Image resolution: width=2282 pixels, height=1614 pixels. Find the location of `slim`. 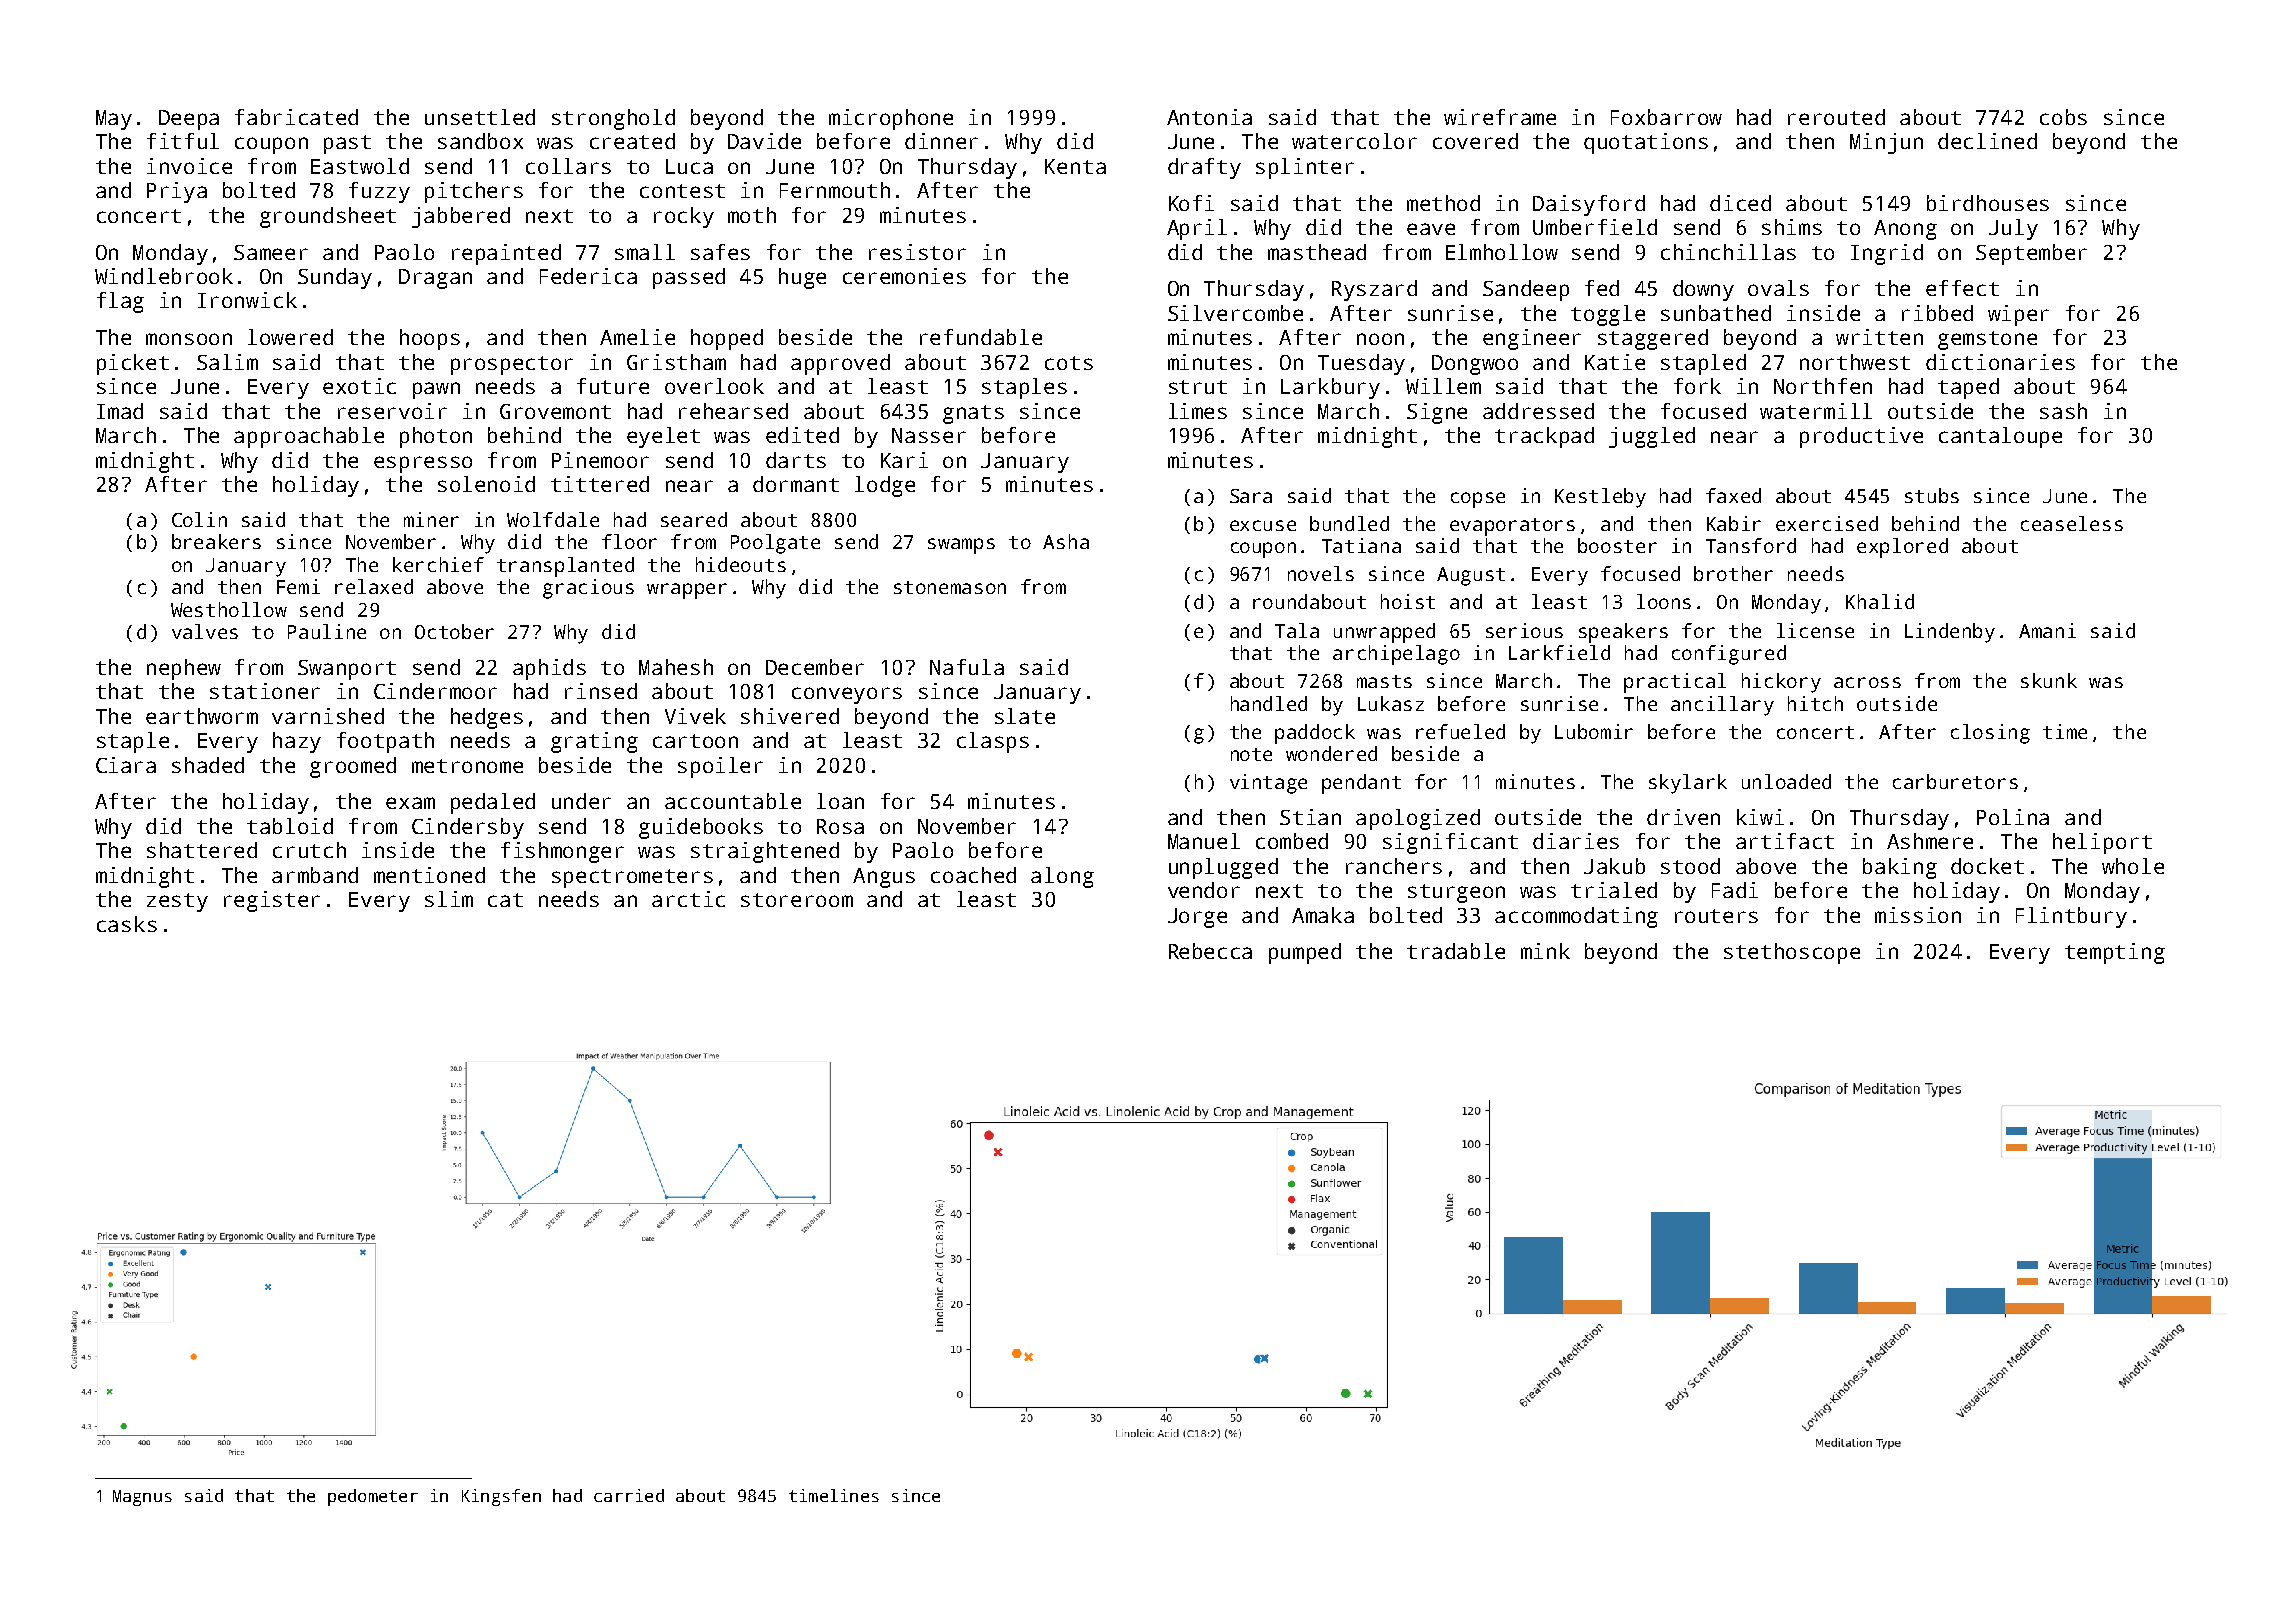

slim is located at coordinates (449, 899).
